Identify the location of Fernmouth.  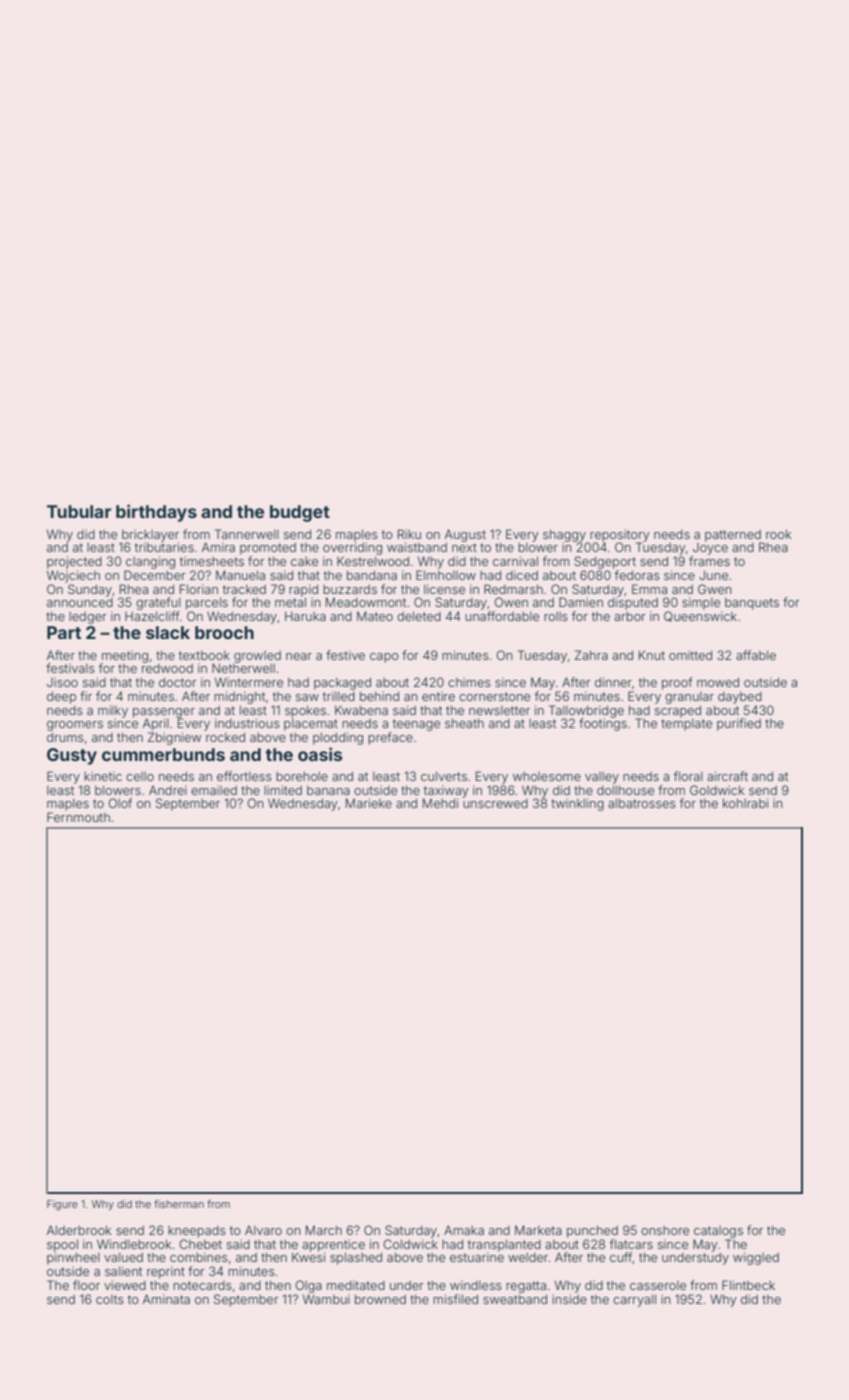
(78, 817).
